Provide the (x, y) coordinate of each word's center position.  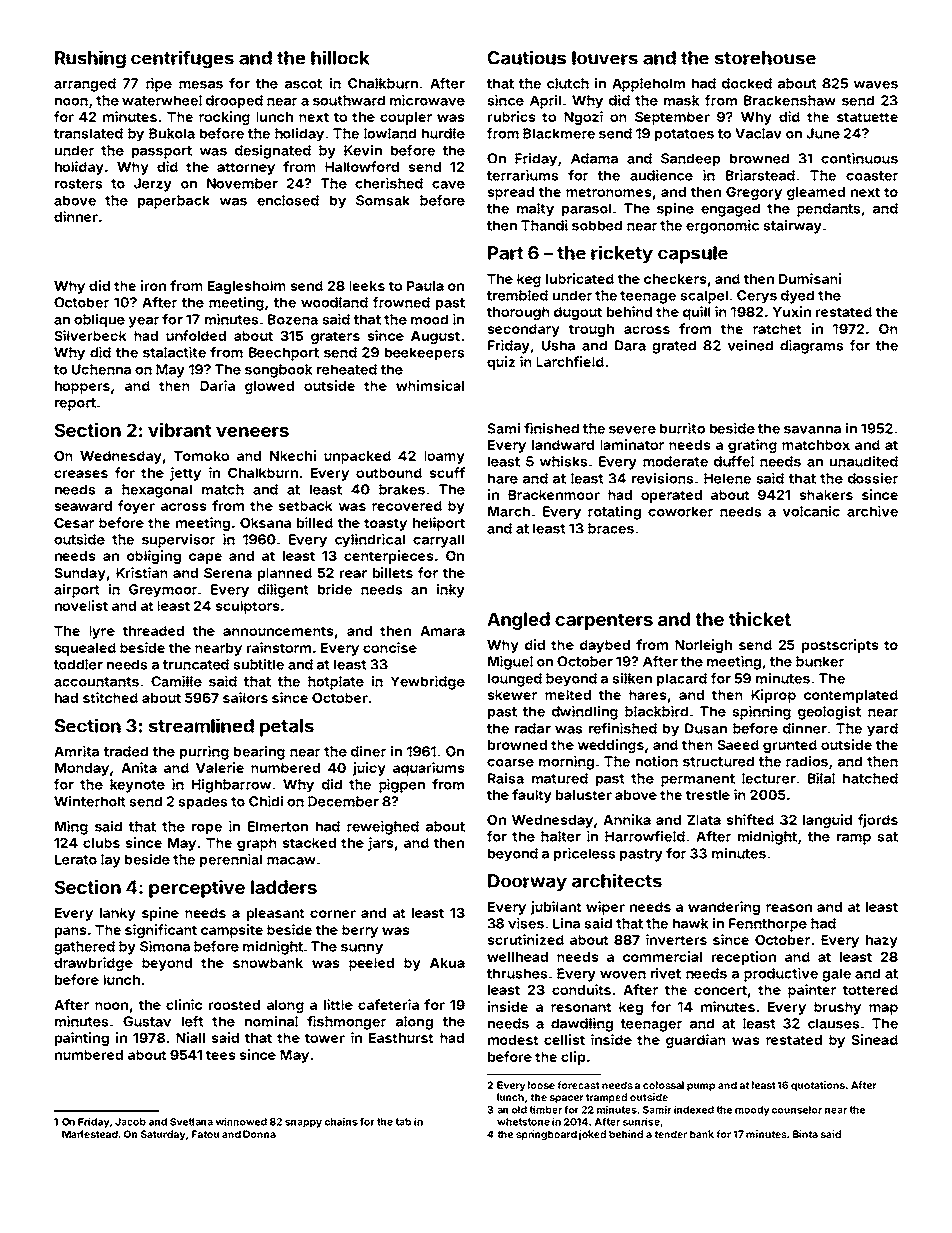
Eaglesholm (247, 287)
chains (341, 1121)
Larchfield (570, 361)
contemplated (851, 696)
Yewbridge (428, 683)
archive (872, 511)
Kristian (142, 572)
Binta (805, 1134)
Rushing (90, 59)
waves (875, 85)
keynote (137, 786)
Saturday (163, 1135)
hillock (340, 57)
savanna (812, 430)
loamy (444, 457)
